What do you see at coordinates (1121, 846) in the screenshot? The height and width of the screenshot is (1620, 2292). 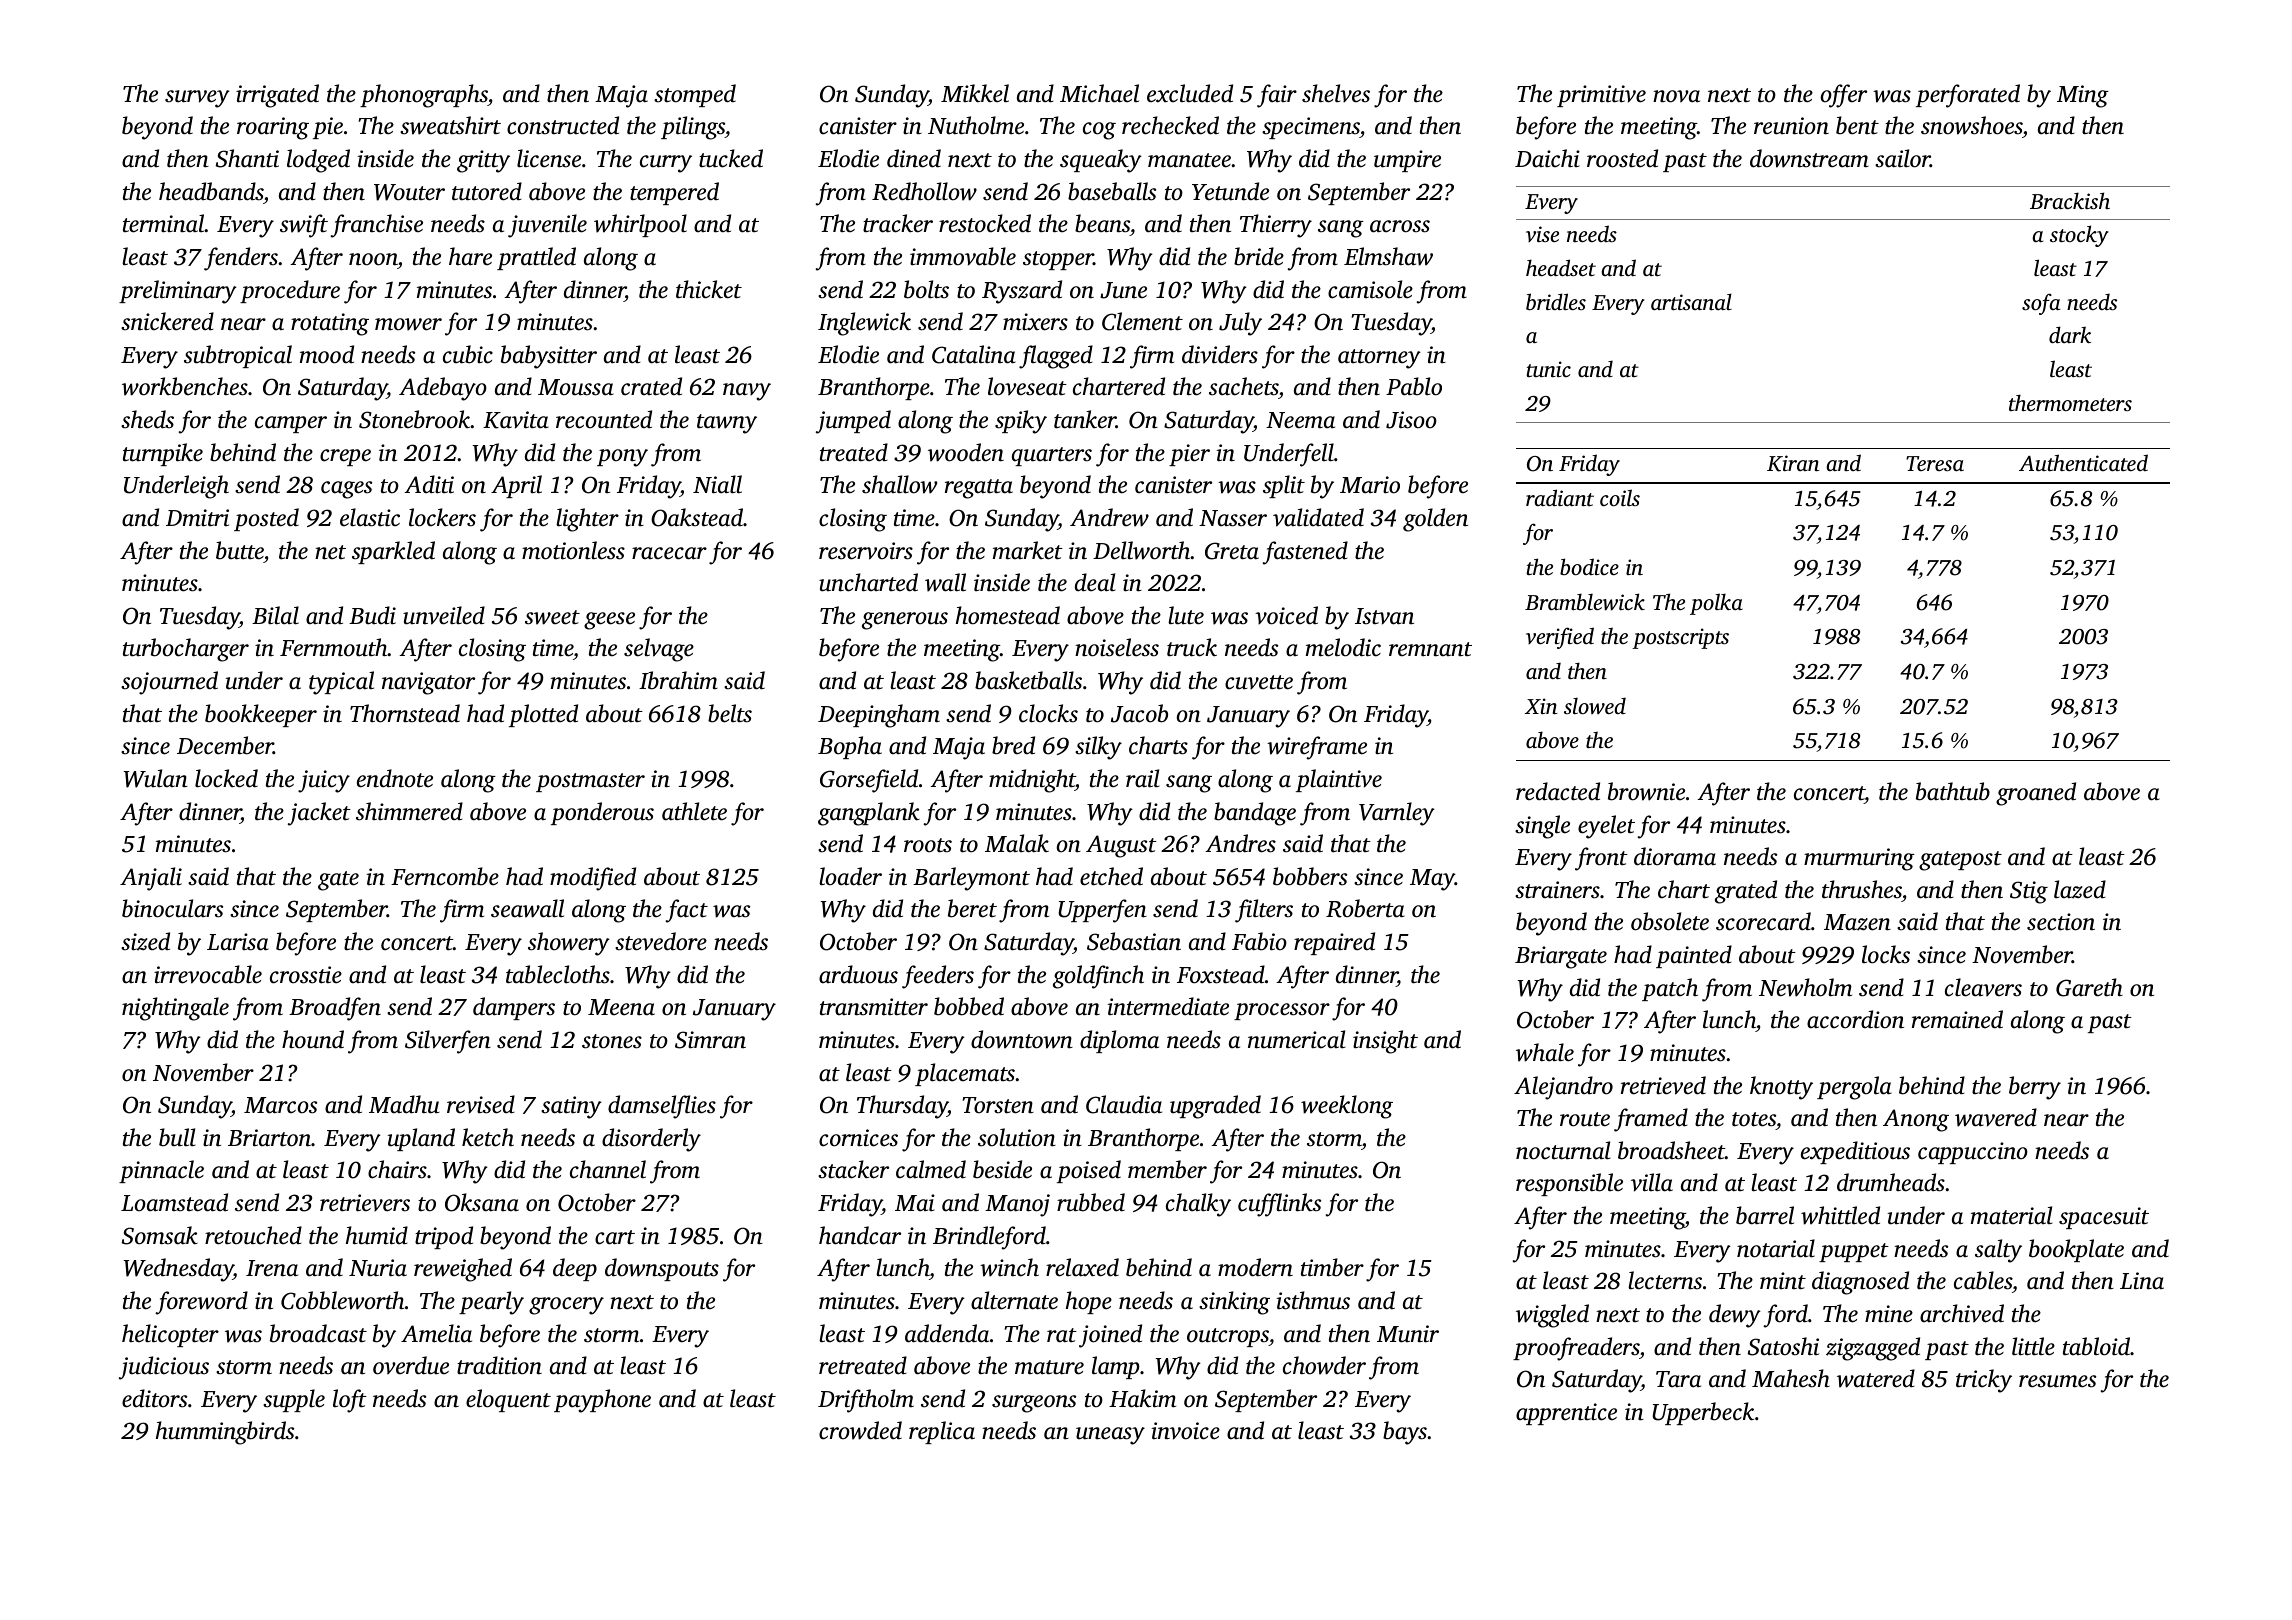 I see `August` at bounding box center [1121, 846].
